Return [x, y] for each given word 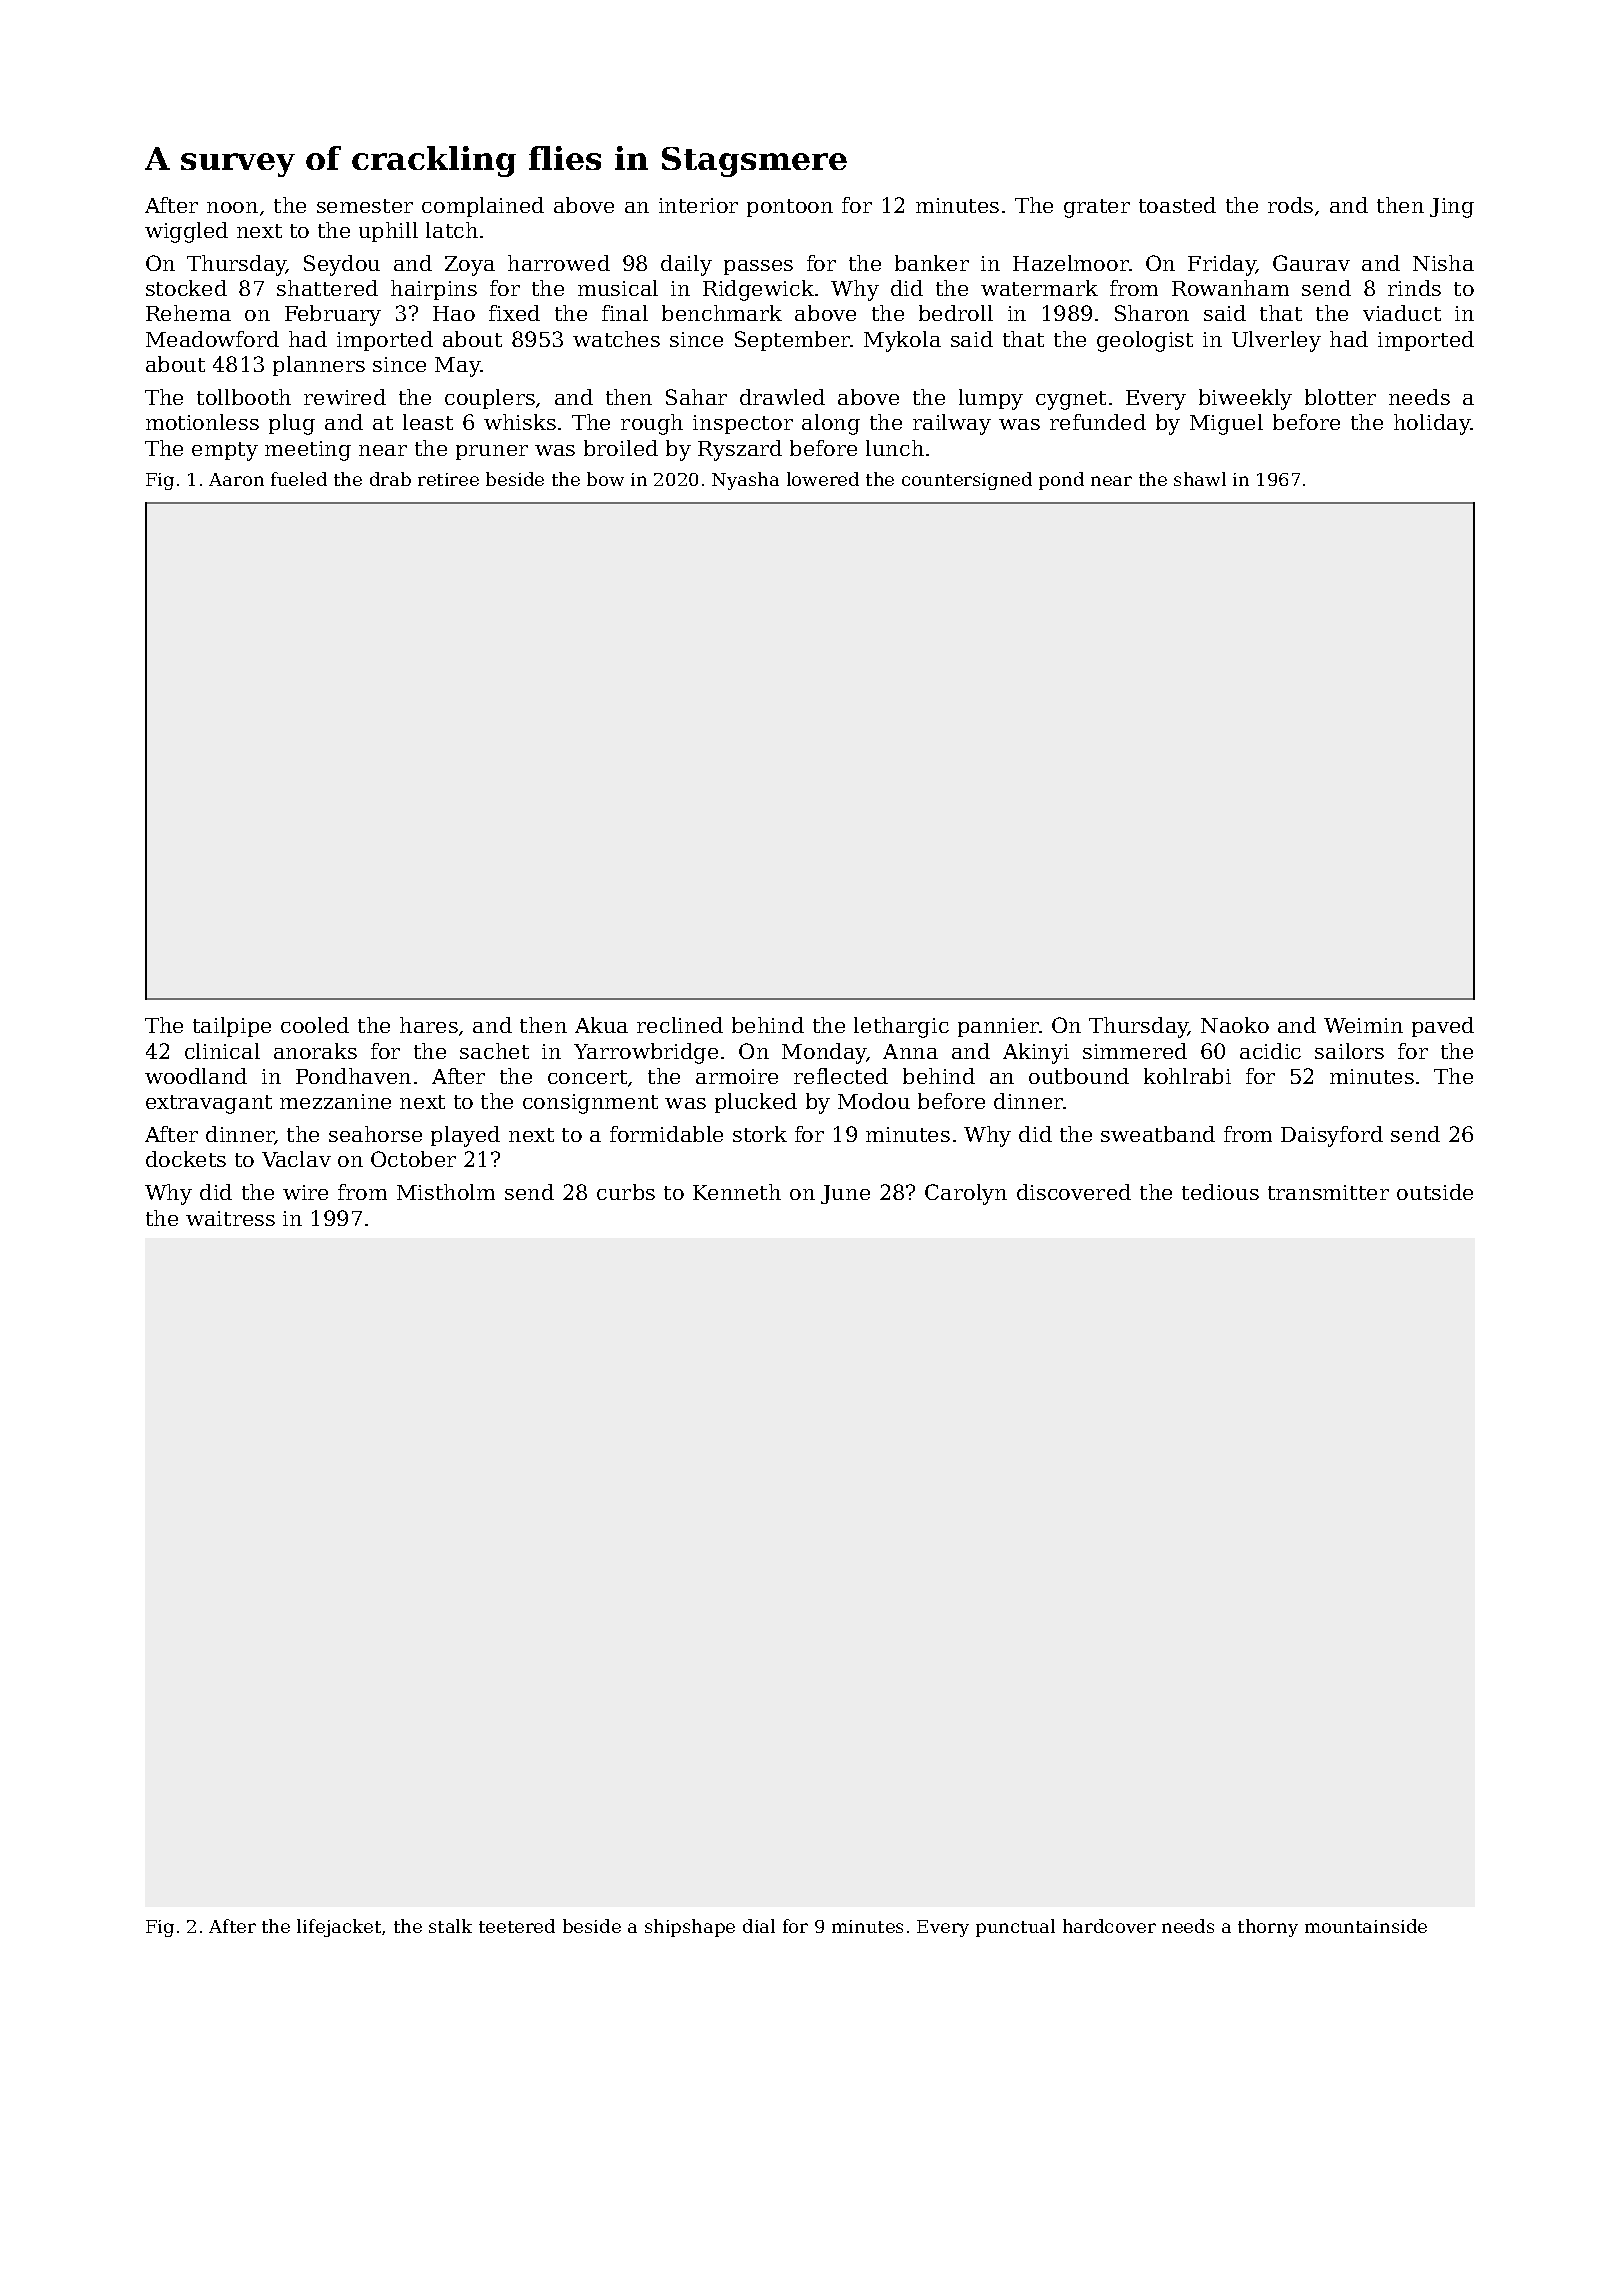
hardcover [1109, 1926]
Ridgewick [758, 290]
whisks [520, 422]
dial [759, 1926]
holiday [1432, 424]
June [845, 1194]
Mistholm [446, 1192]
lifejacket [339, 1928]
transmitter [1328, 1192]
